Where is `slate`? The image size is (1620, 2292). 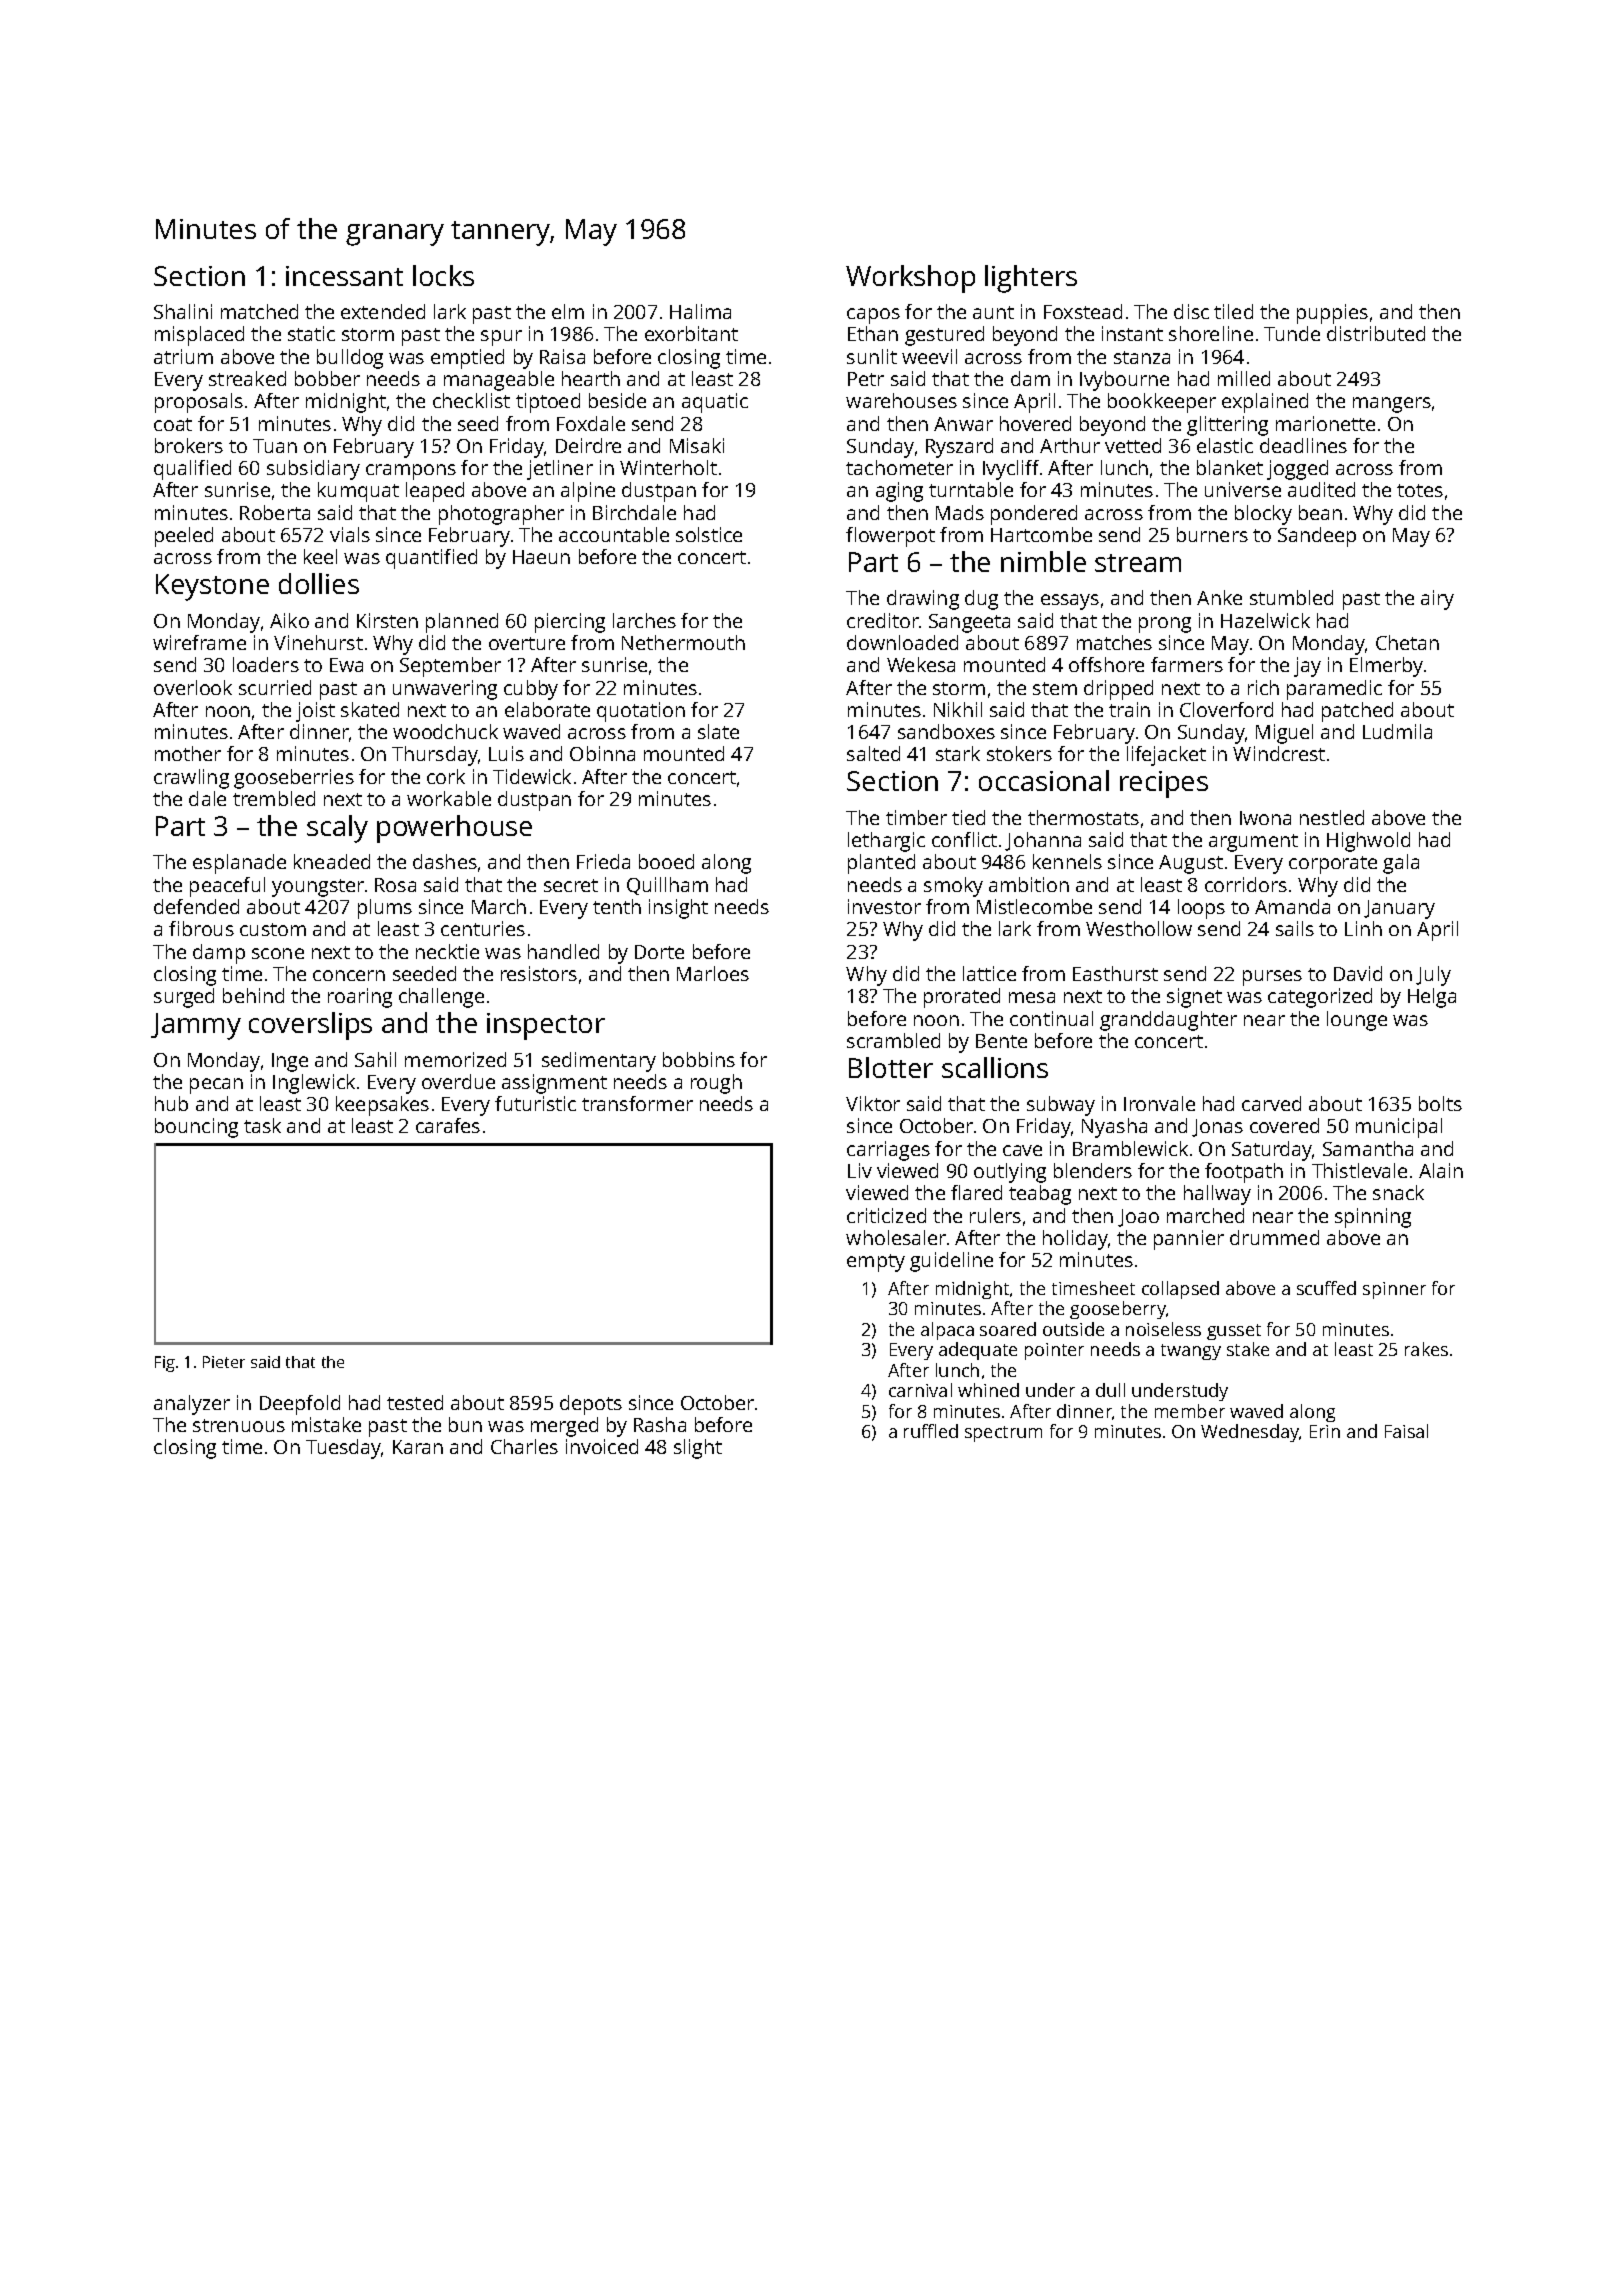 slate is located at coordinates (718, 731).
